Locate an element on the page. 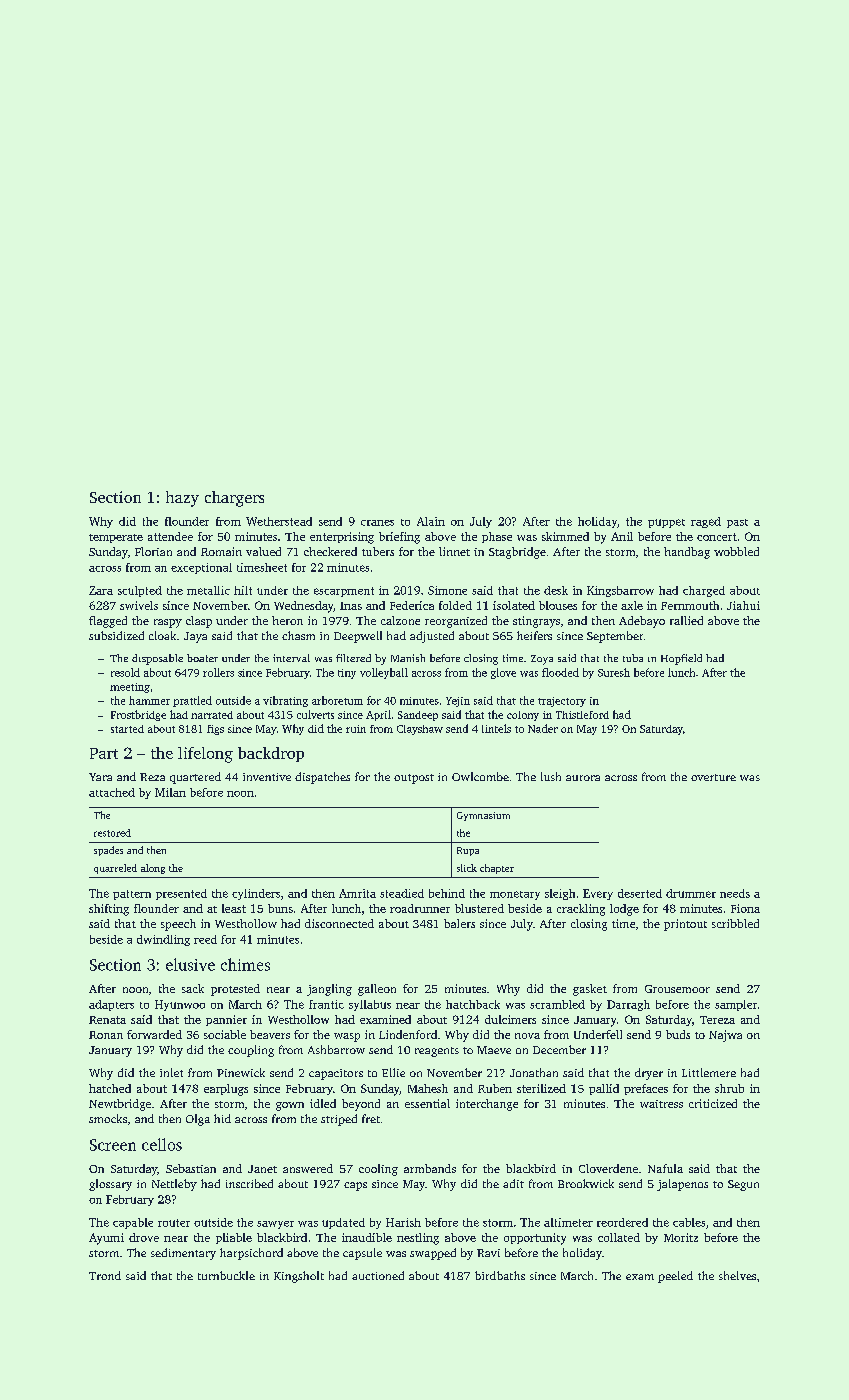 The height and width of the image is (1400, 849). Trond is located at coordinates (105, 1275).
